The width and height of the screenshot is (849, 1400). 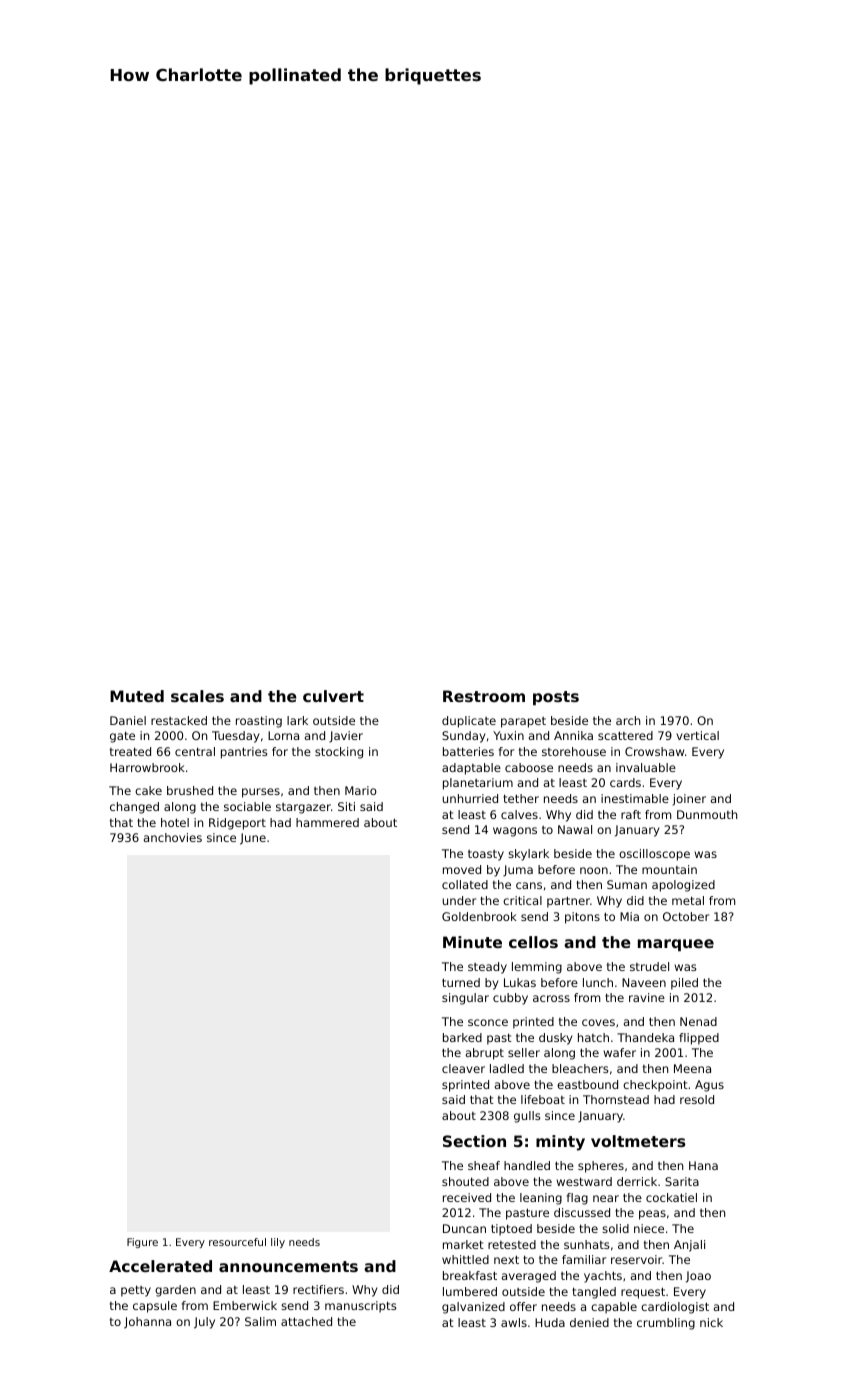 I want to click on awls, so click(x=514, y=1322).
